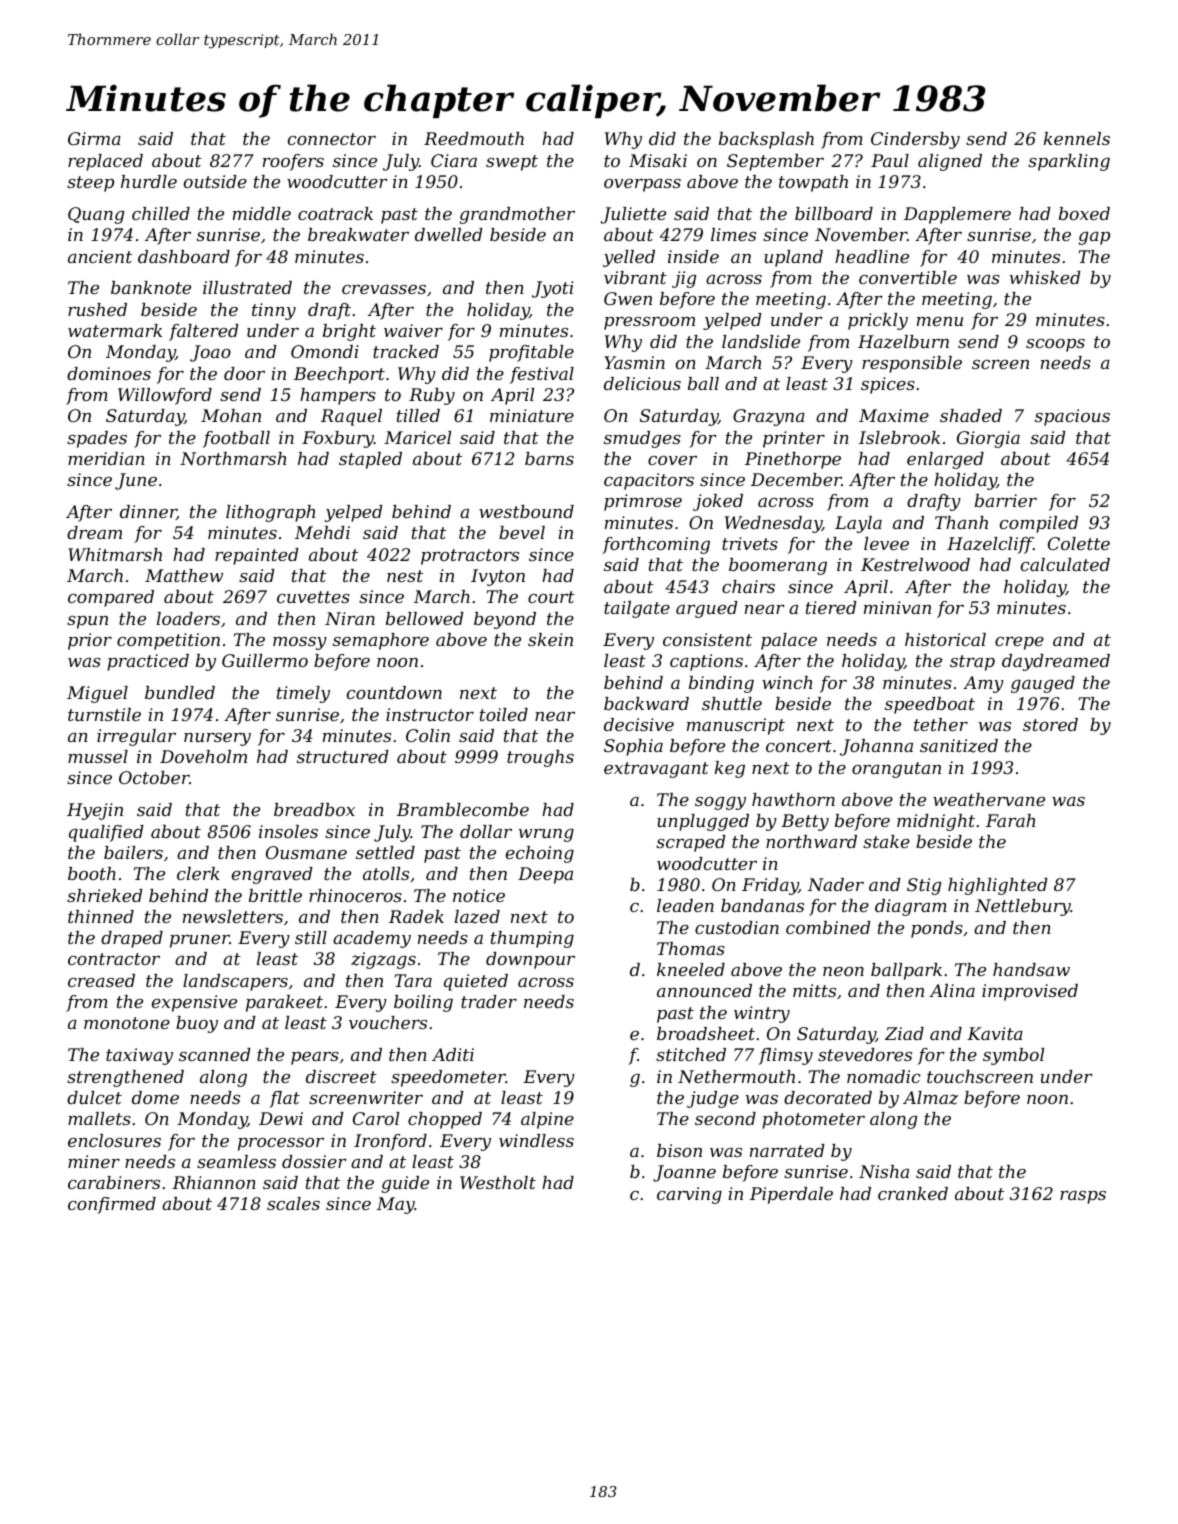 The height and width of the document is (1524, 1178). I want to click on settled, so click(385, 852).
